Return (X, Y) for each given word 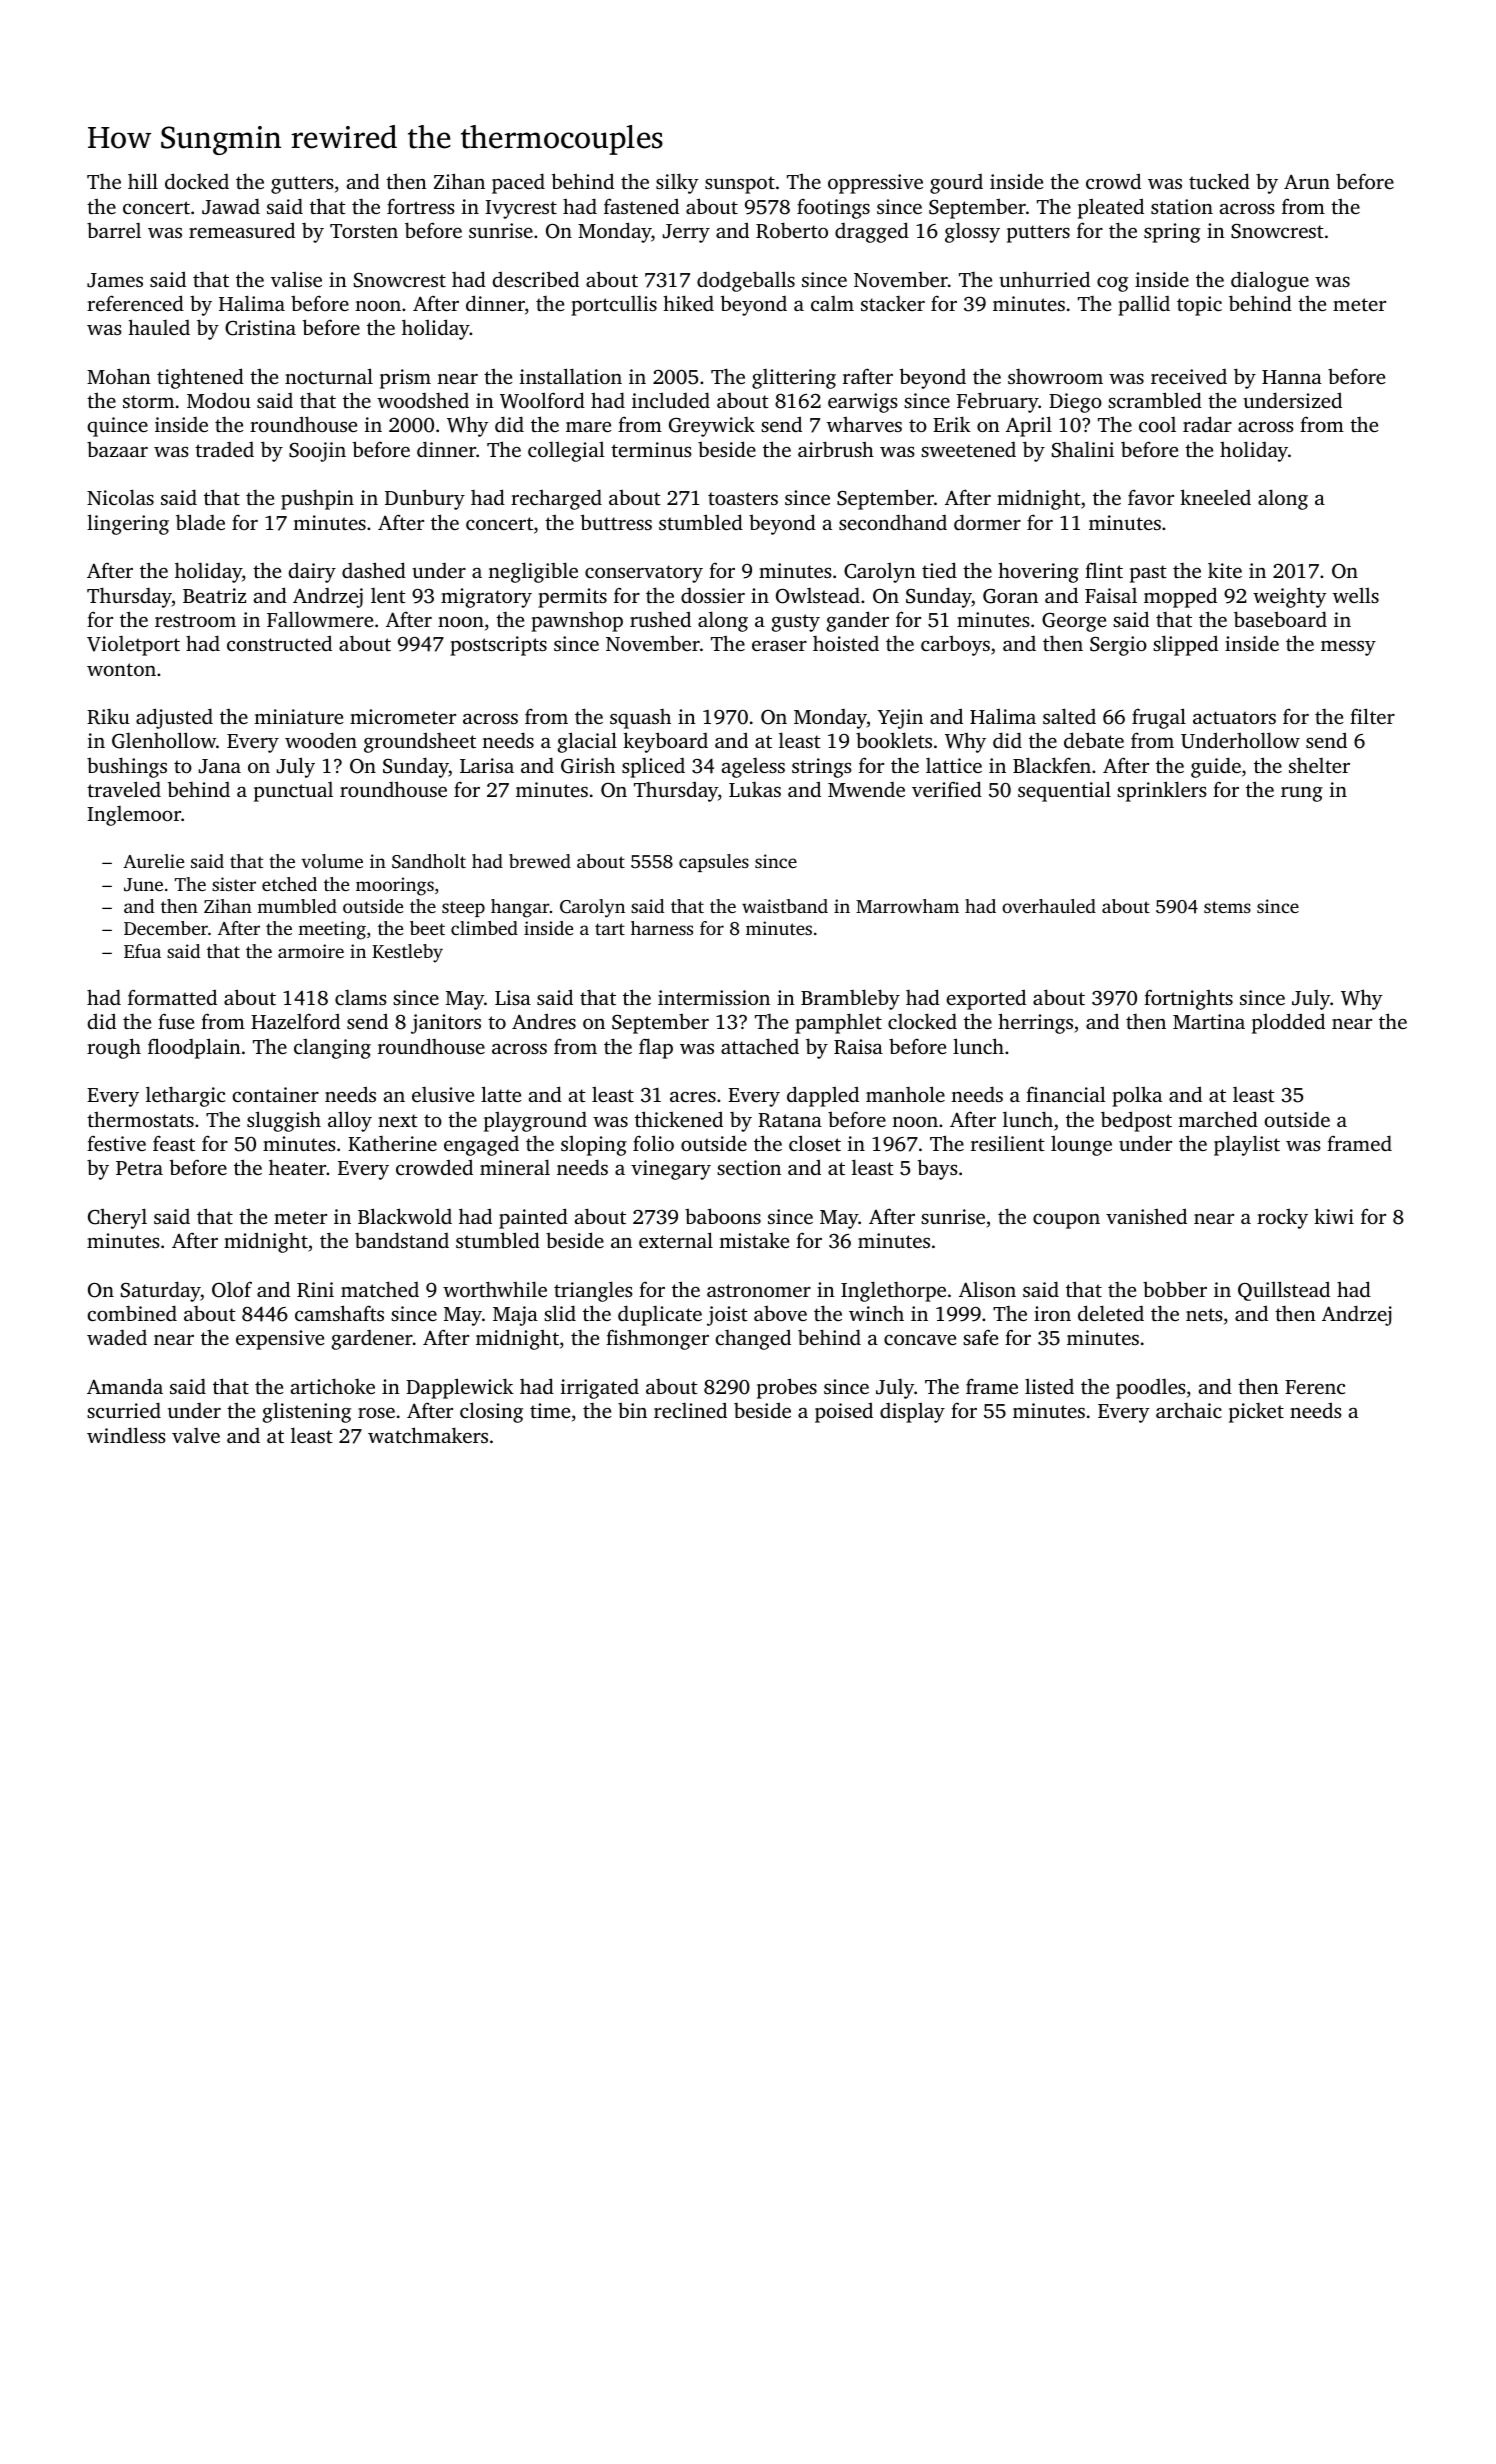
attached (760, 1046)
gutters (302, 185)
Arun (1307, 181)
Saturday (161, 1291)
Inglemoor (134, 816)
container (276, 1094)
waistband (785, 906)
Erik (952, 424)
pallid (1144, 305)
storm (148, 401)
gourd (956, 184)
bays (937, 1169)
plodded (1288, 1023)
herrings (1035, 1023)
